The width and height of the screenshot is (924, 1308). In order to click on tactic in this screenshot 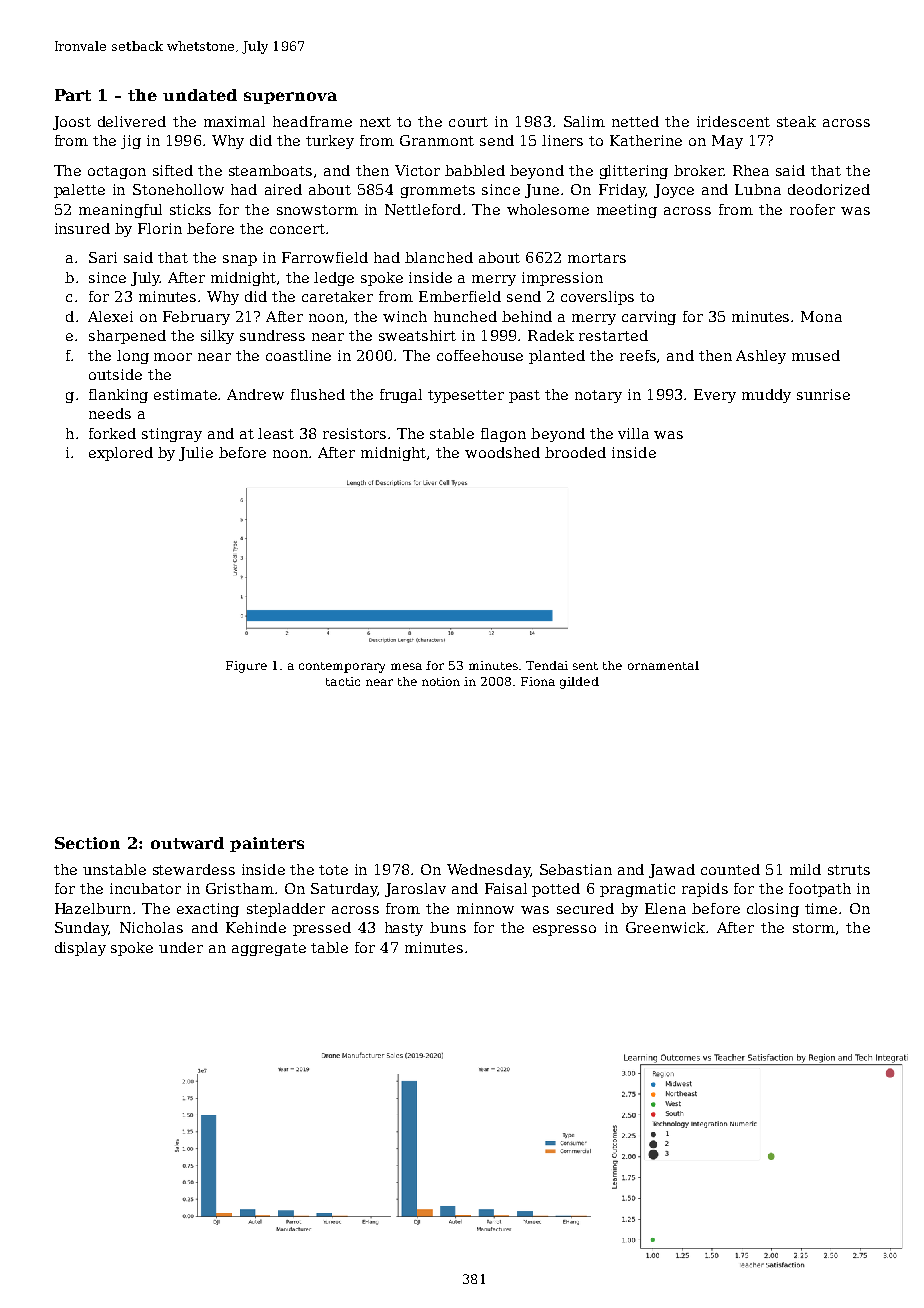, I will do `click(343, 681)`.
